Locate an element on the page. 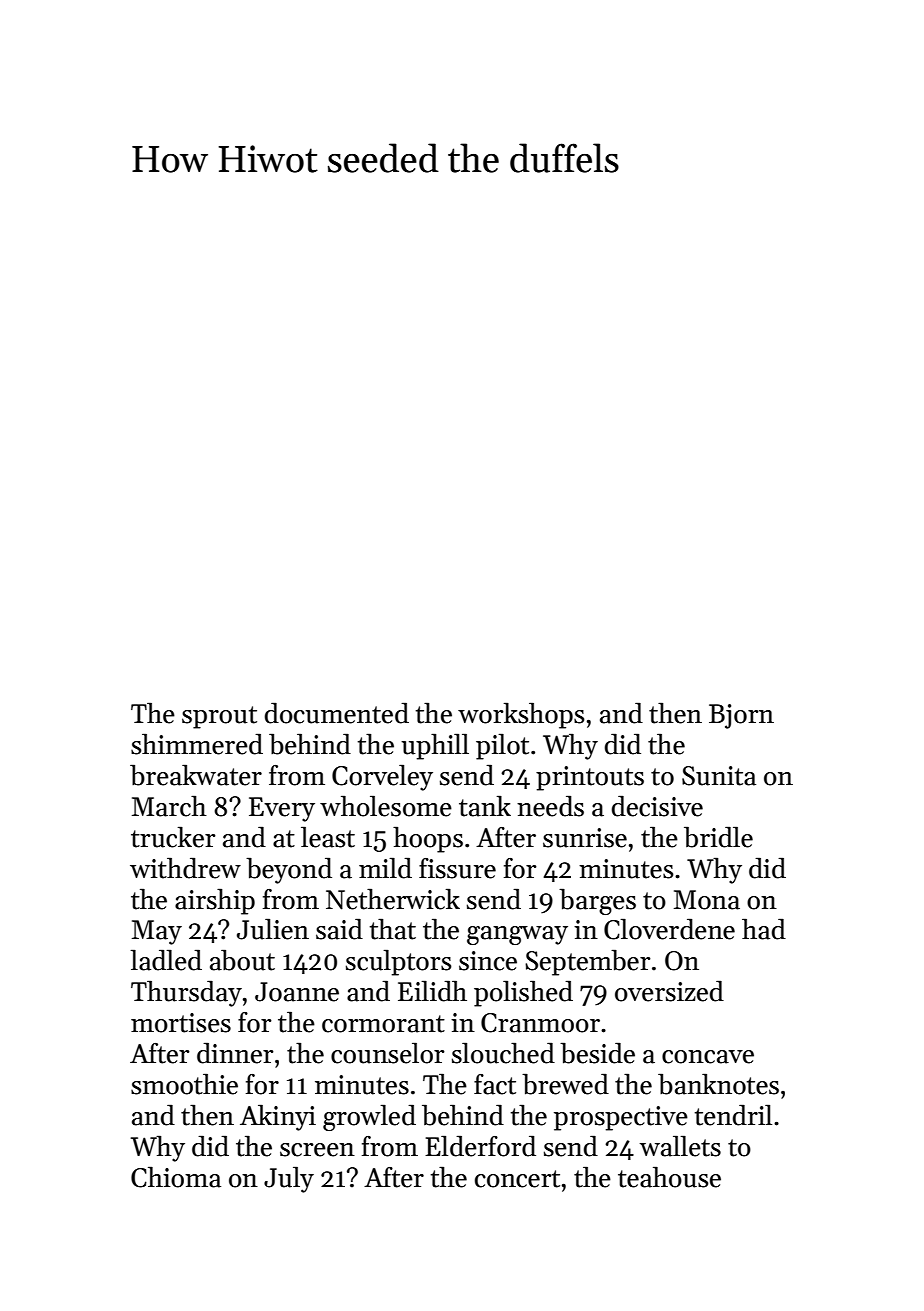 The width and height of the document is (924, 1311). documented is located at coordinates (337, 713).
